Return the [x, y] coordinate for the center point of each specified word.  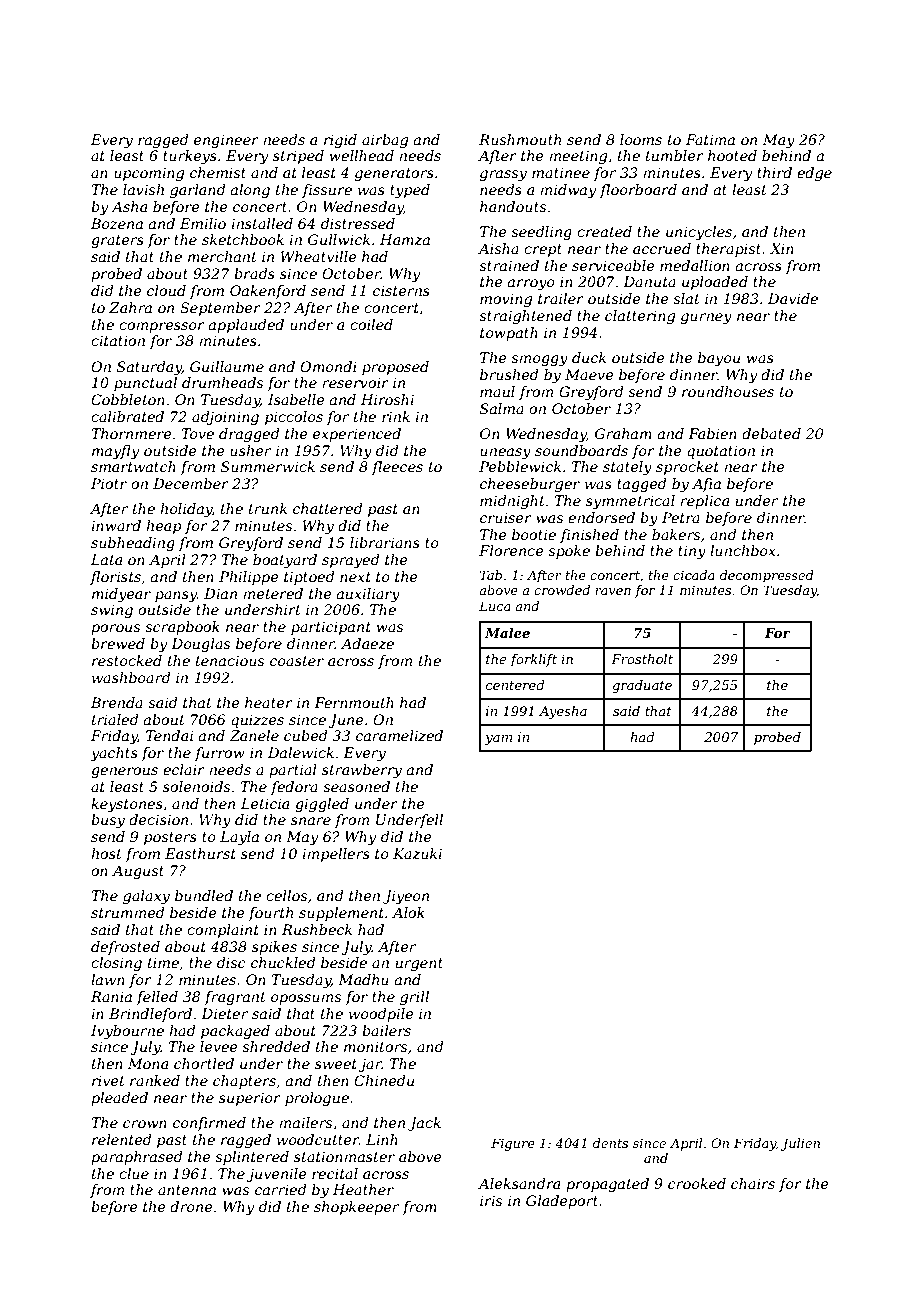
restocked [127, 660]
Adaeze [367, 644]
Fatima [710, 139]
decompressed [767, 576]
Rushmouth [520, 139]
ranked [155, 1080]
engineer [226, 141]
